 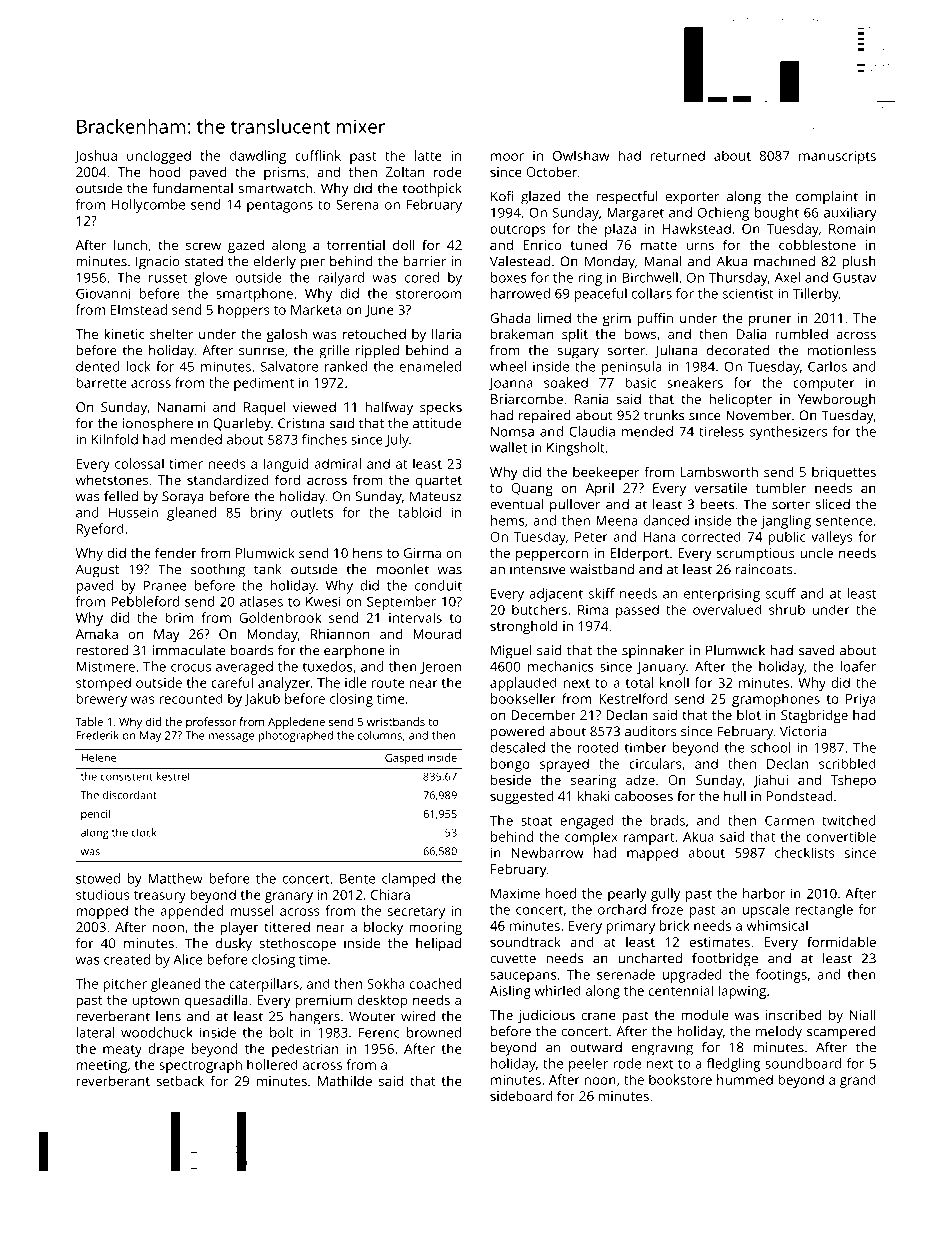 I want to click on briny, so click(x=266, y=514).
